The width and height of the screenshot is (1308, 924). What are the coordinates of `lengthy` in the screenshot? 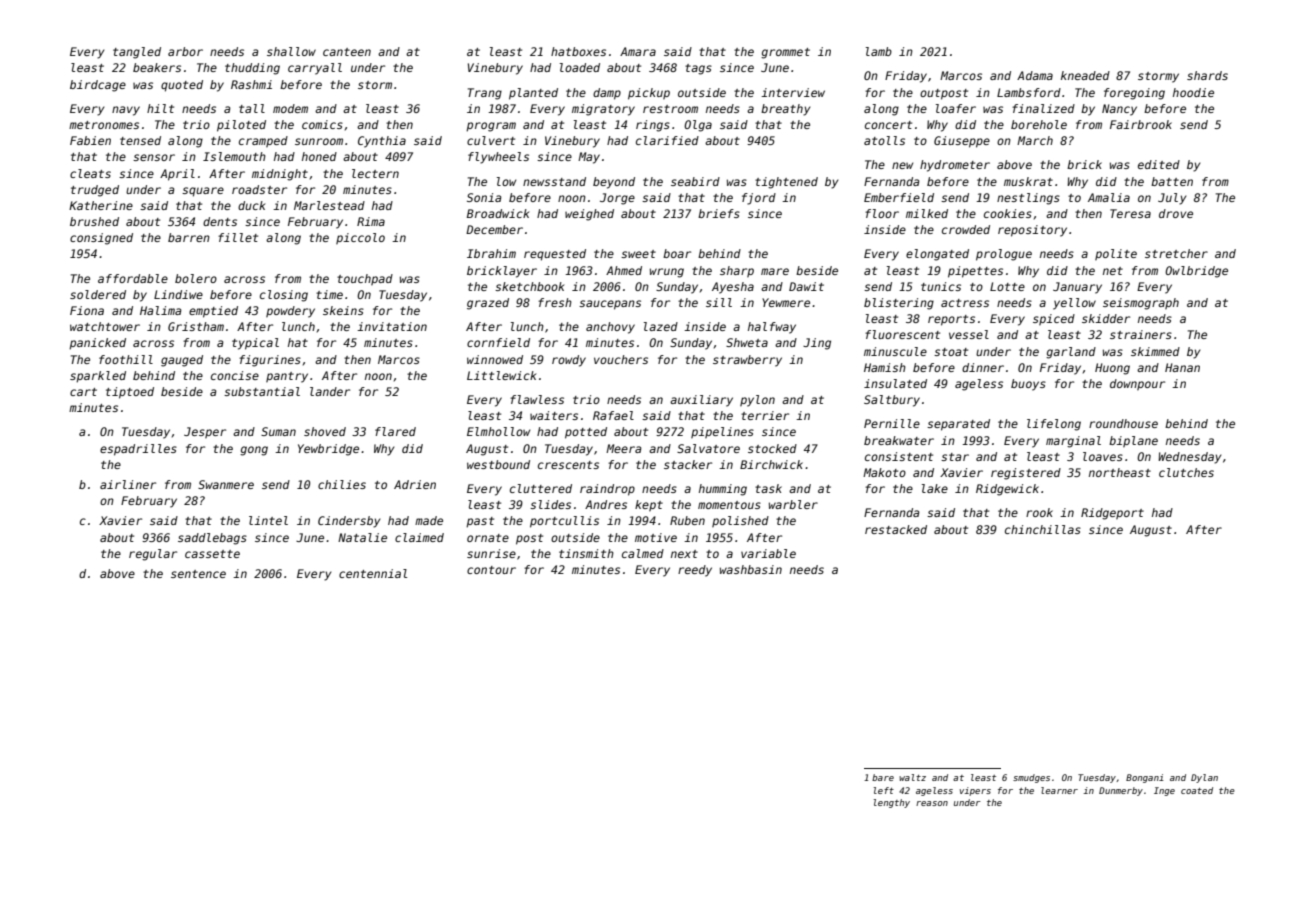 It's located at (892, 803).
